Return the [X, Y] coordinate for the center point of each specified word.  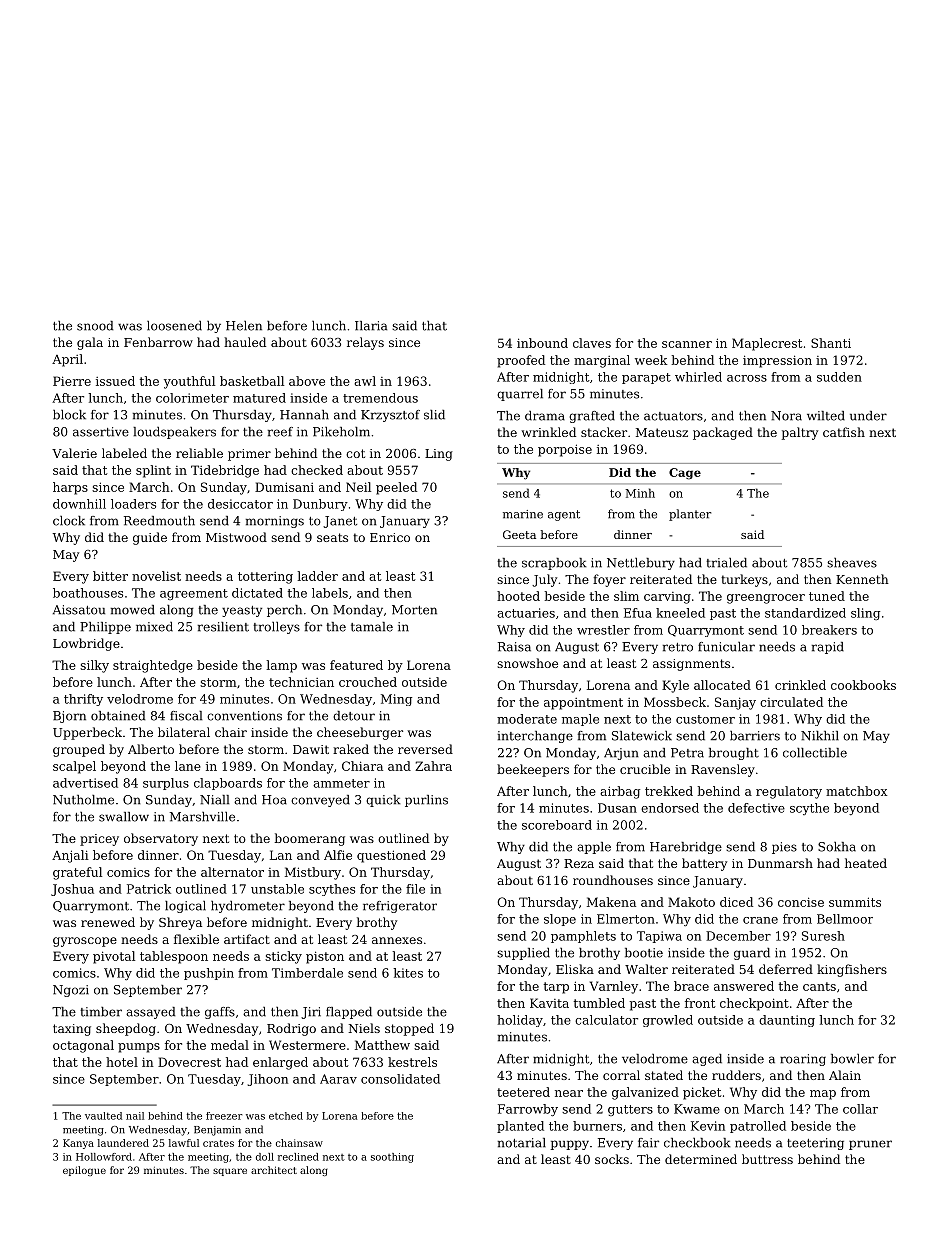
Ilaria [371, 326]
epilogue [84, 1171]
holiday [520, 1021]
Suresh [823, 936]
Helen [244, 326]
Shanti [831, 343]
